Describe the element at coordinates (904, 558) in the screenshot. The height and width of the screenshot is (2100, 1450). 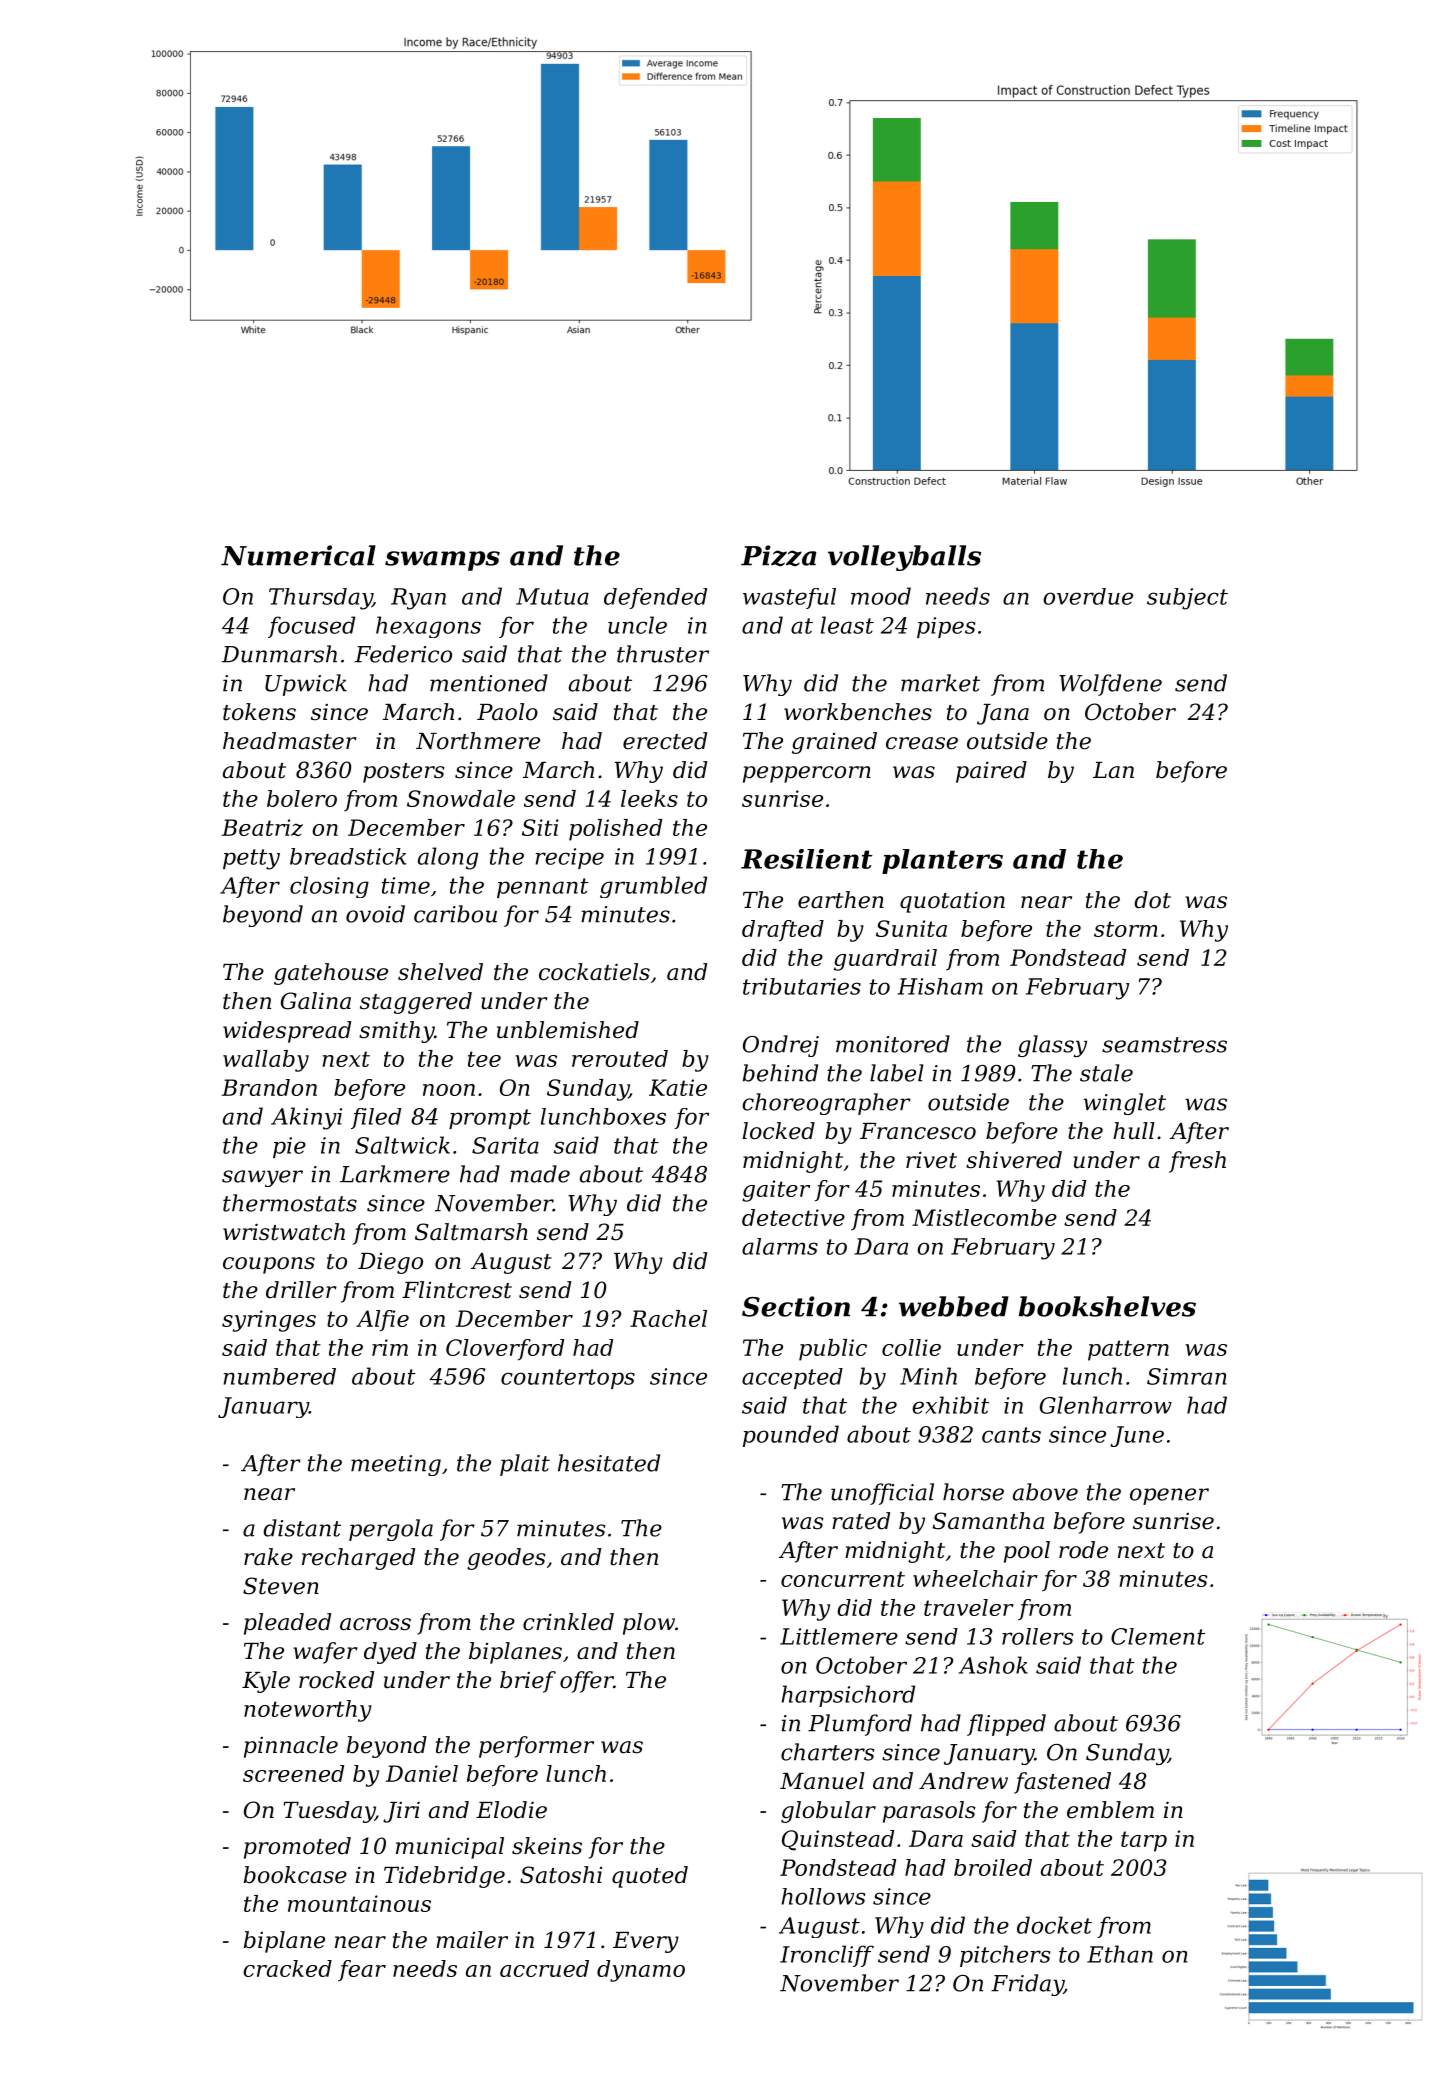
I see `volleyballs` at that location.
